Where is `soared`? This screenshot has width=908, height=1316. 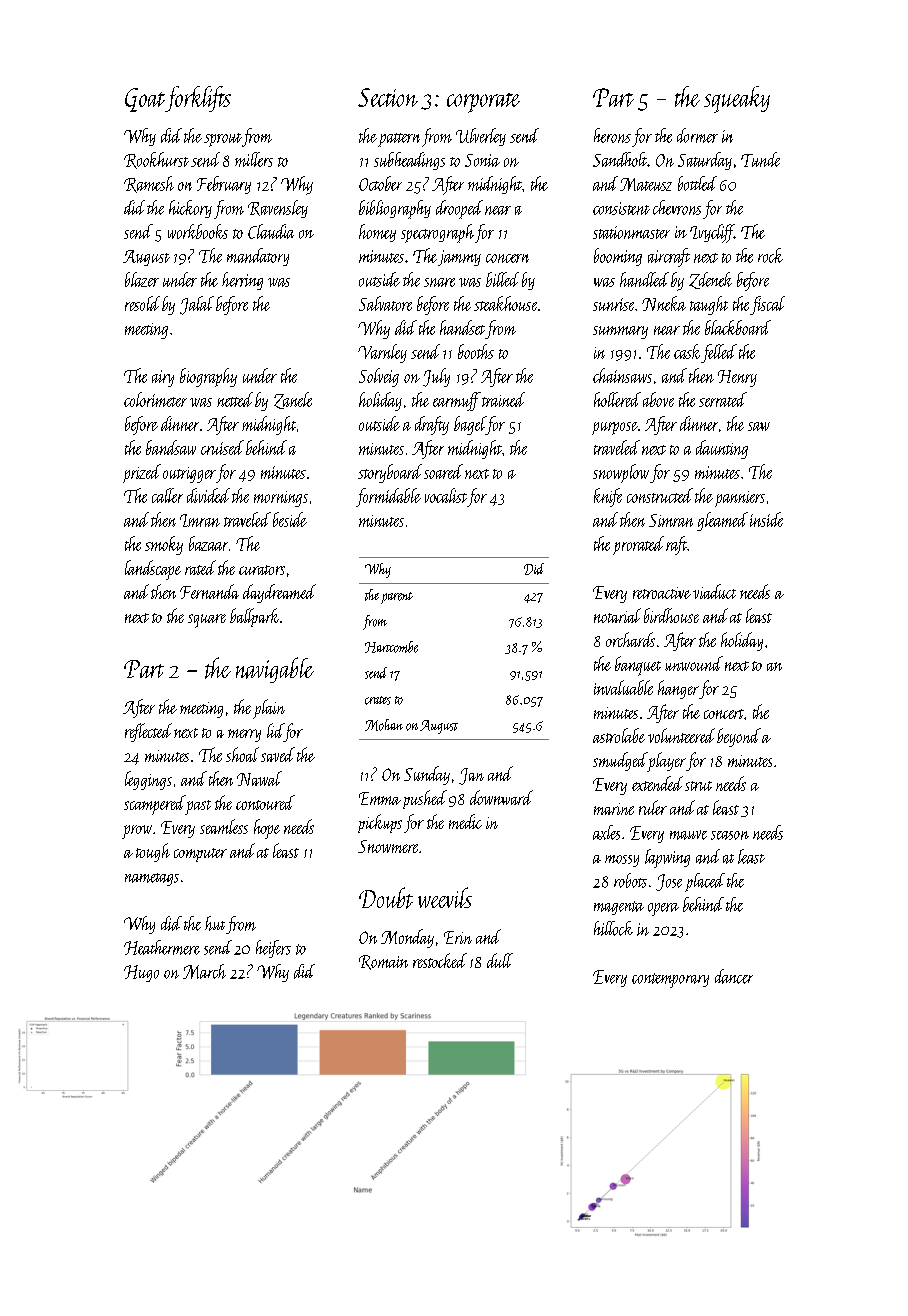 soared is located at coordinates (443, 471).
